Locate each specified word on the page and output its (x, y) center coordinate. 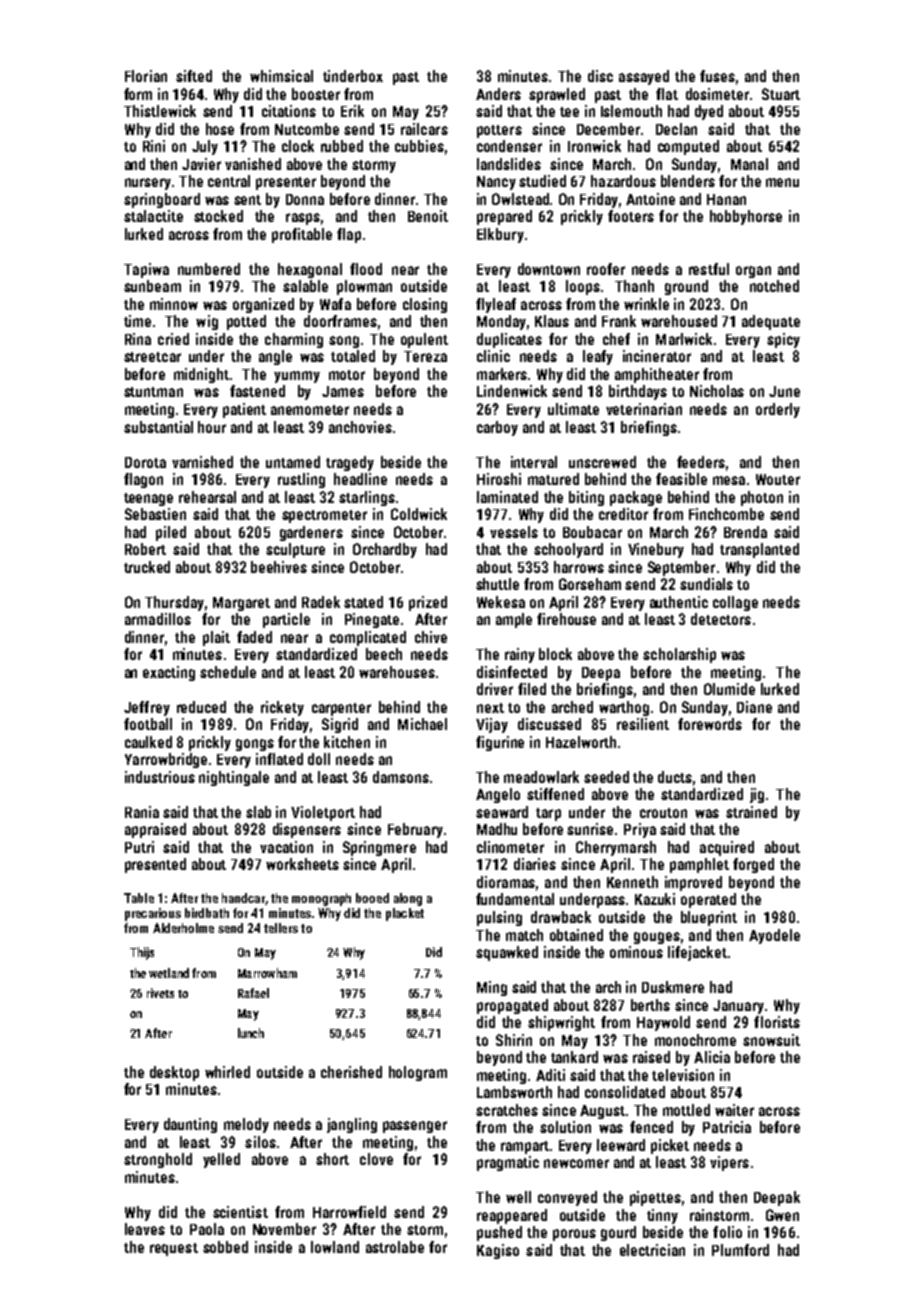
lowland (335, 1247)
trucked (147, 567)
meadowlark (541, 777)
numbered (209, 269)
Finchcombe (726, 514)
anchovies (360, 427)
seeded (606, 777)
